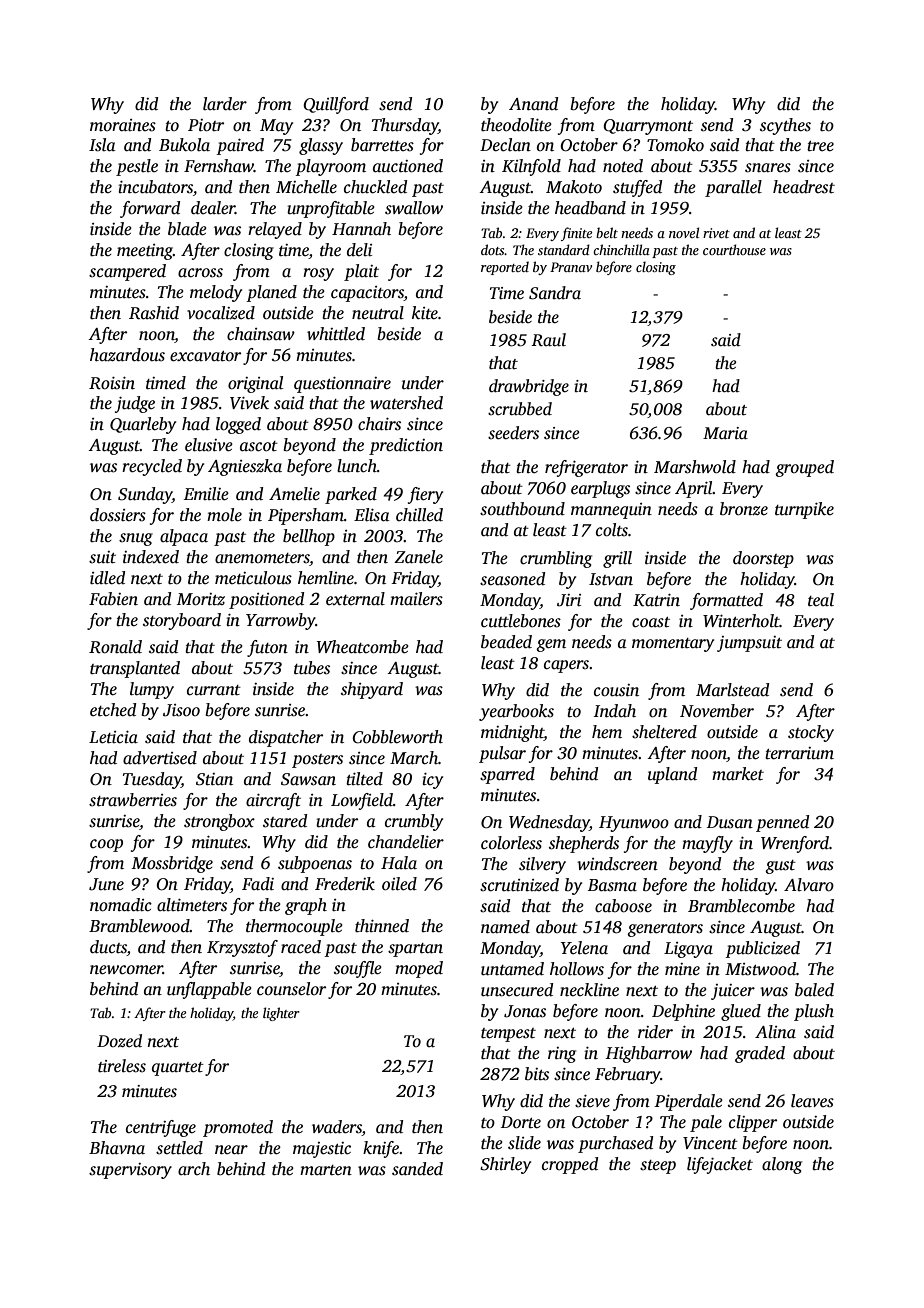 The width and height of the screenshot is (924, 1308). I want to click on swallow, so click(414, 208).
